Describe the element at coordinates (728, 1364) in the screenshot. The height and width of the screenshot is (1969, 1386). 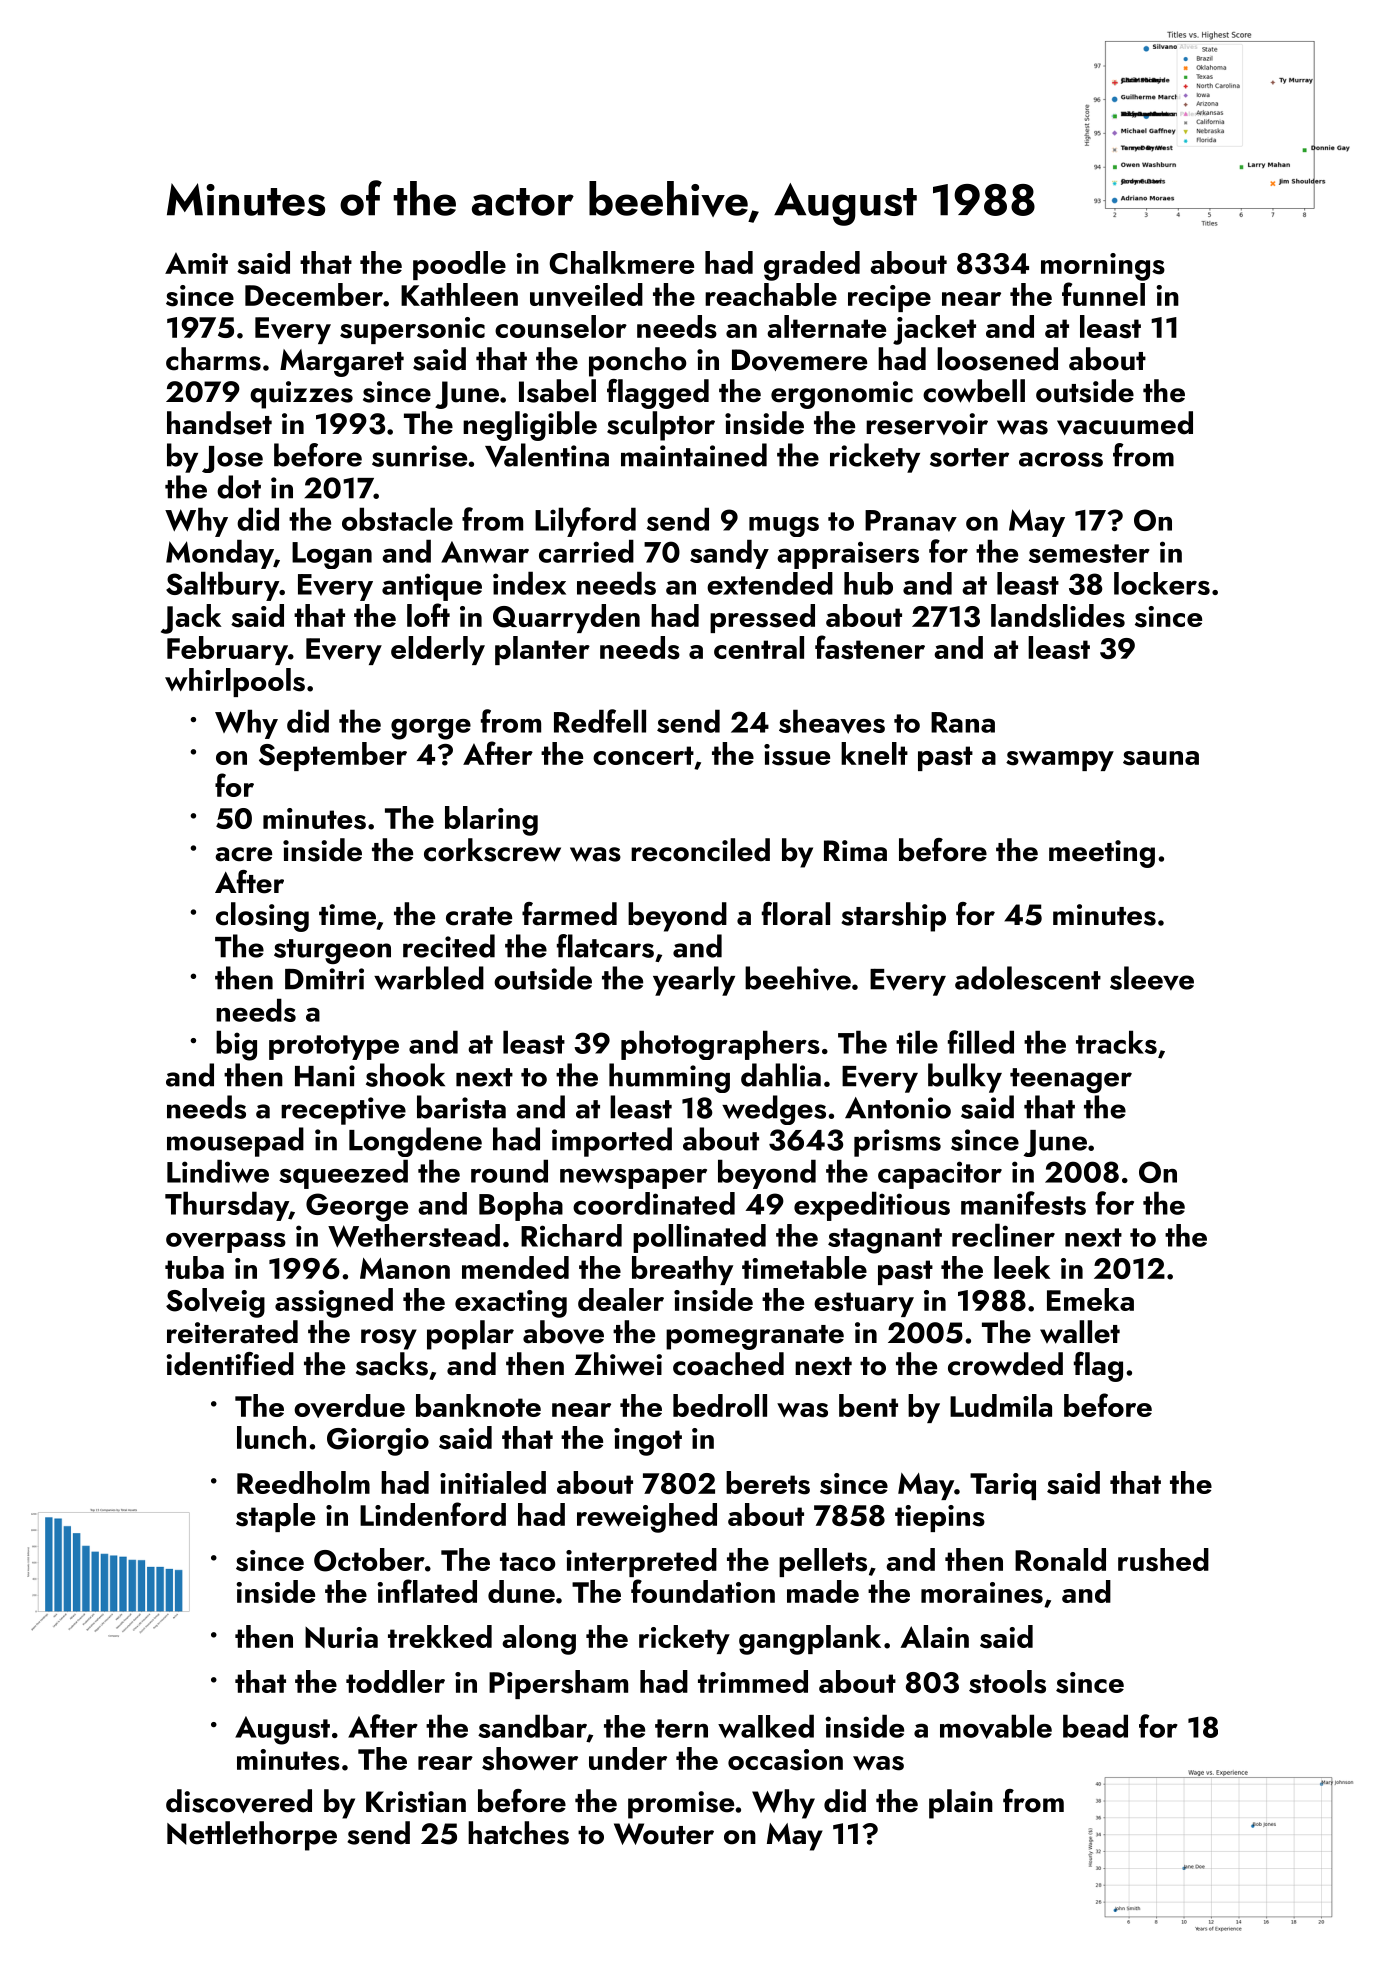
I see `coached` at that location.
